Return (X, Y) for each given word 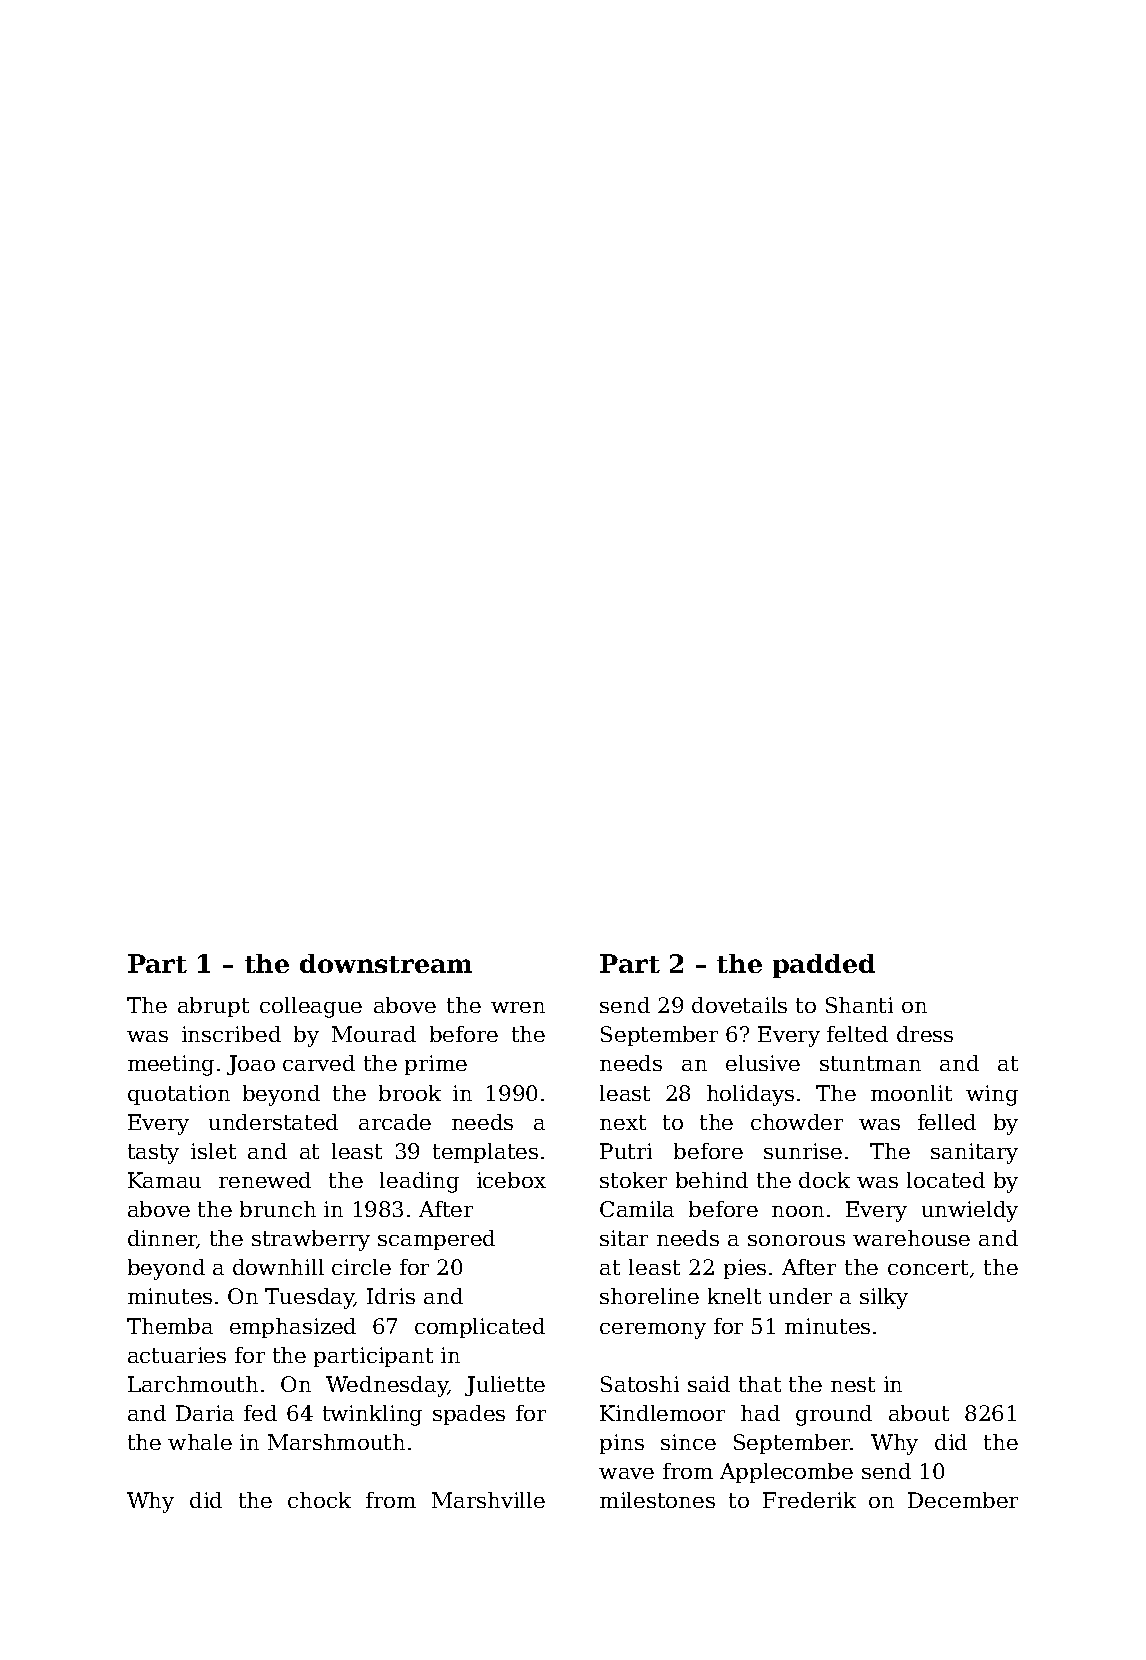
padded (824, 966)
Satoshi (640, 1384)
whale (200, 1442)
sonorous (796, 1240)
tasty (153, 1154)
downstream (386, 963)
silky (884, 1298)
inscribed (231, 1034)
